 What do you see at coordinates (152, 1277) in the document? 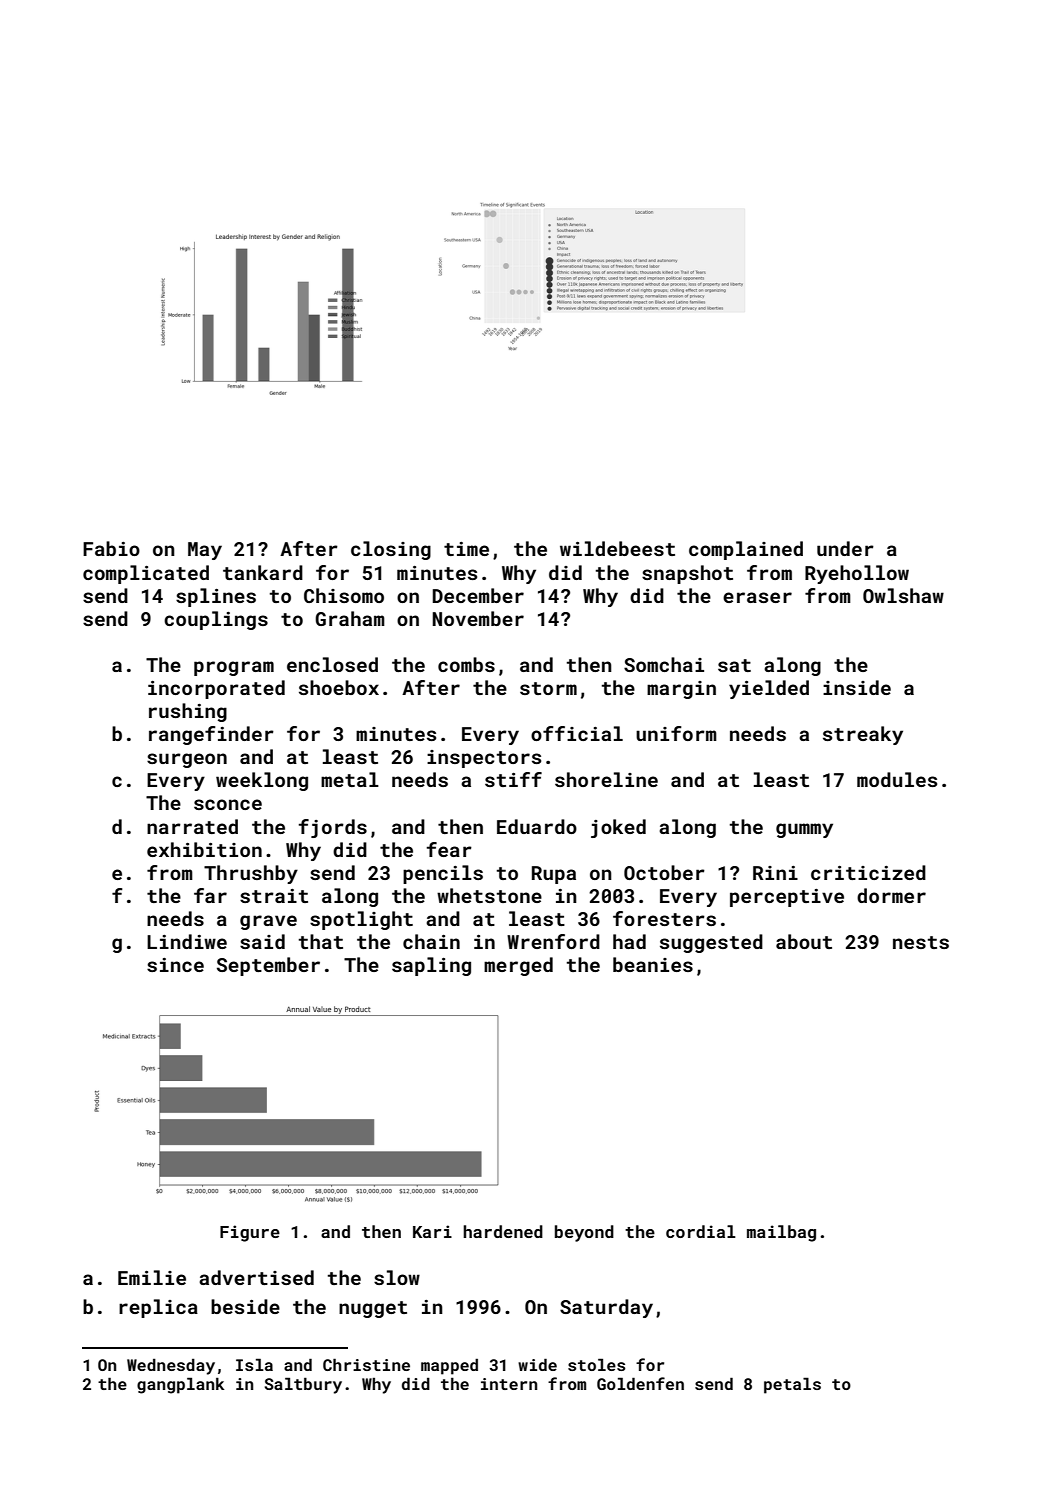
I see `Emilie` at bounding box center [152, 1277].
